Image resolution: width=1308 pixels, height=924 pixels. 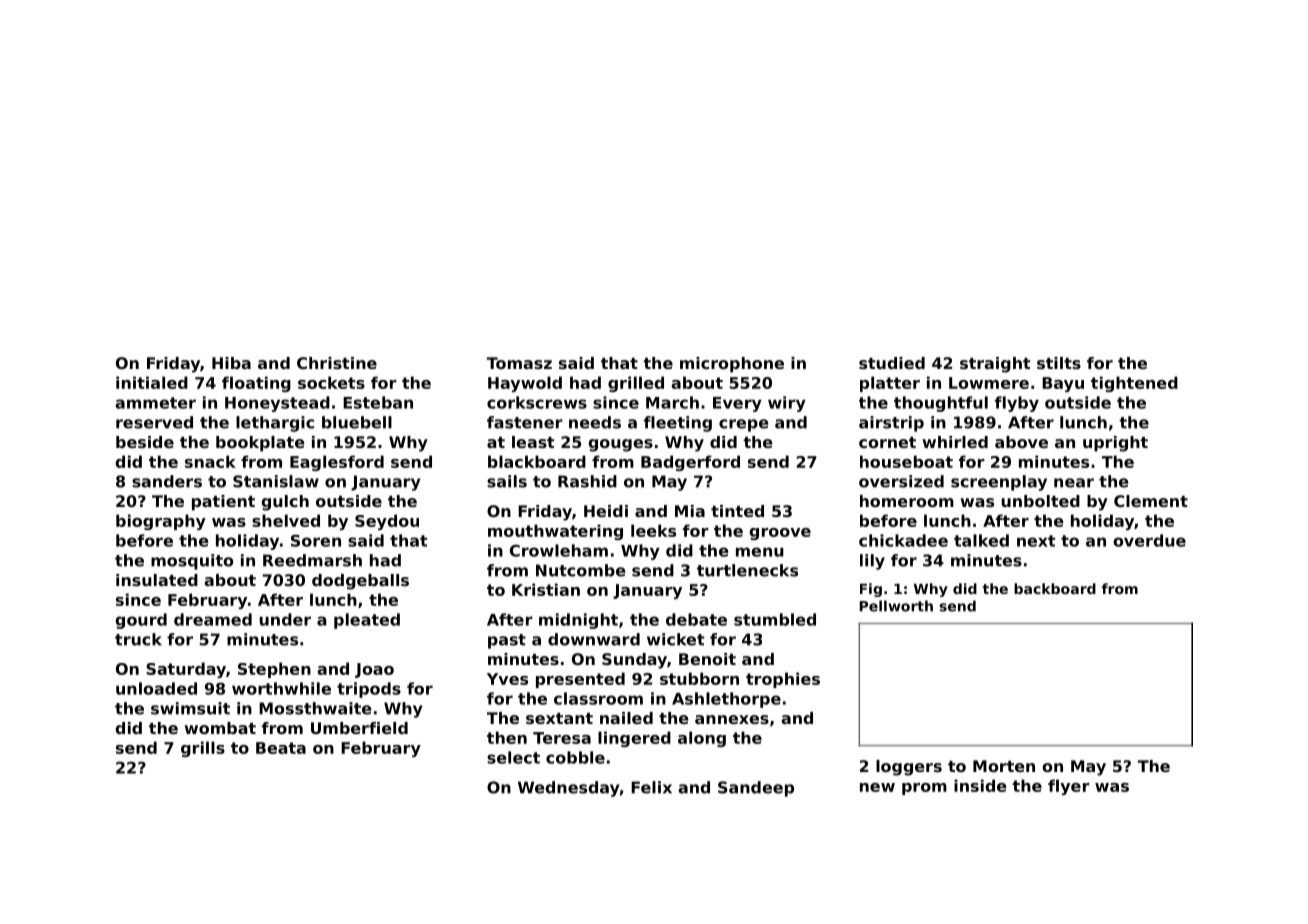 What do you see at coordinates (156, 688) in the image?
I see `unloaded` at bounding box center [156, 688].
